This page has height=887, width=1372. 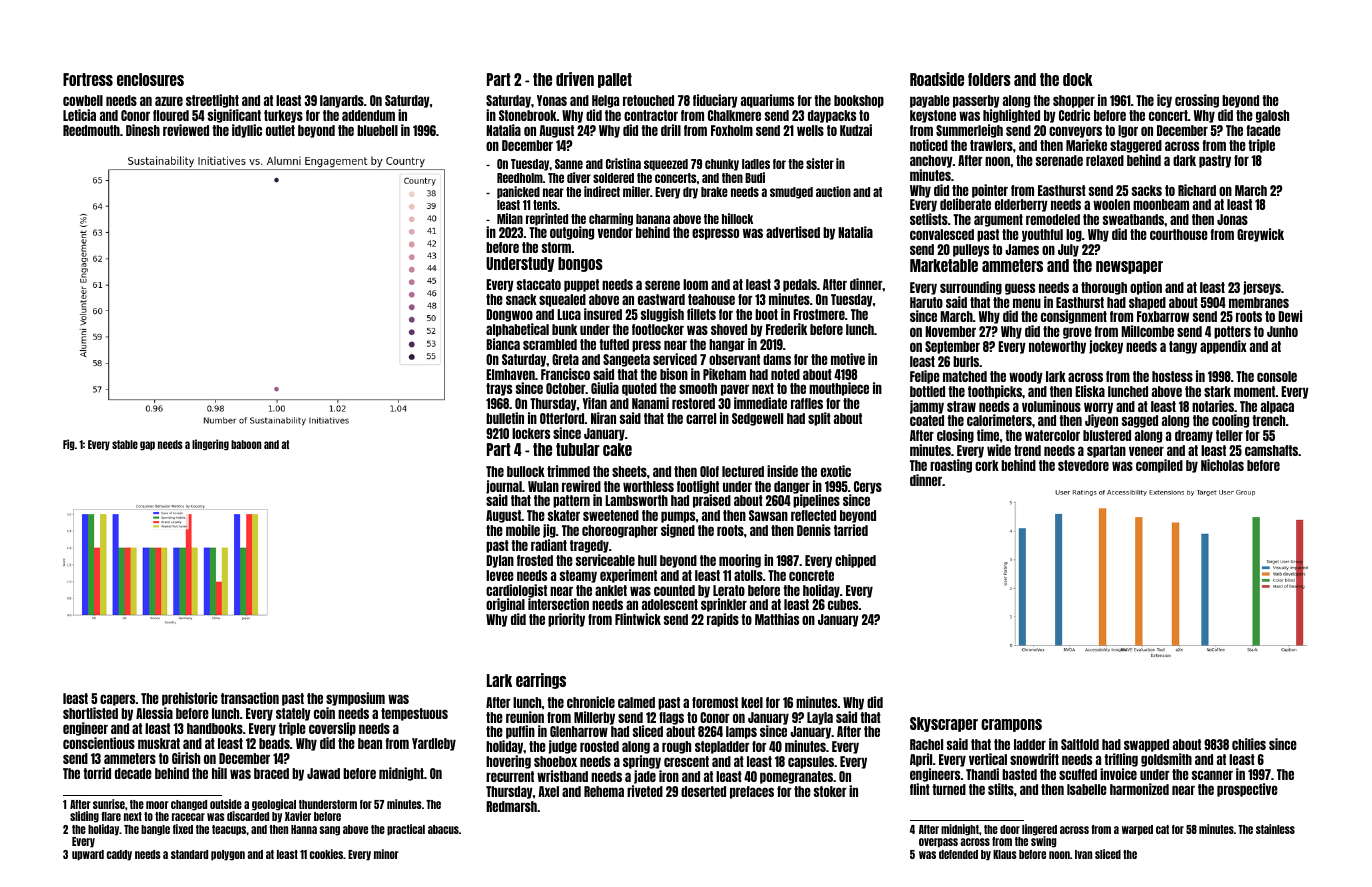 I want to click on lectured, so click(x=743, y=471).
